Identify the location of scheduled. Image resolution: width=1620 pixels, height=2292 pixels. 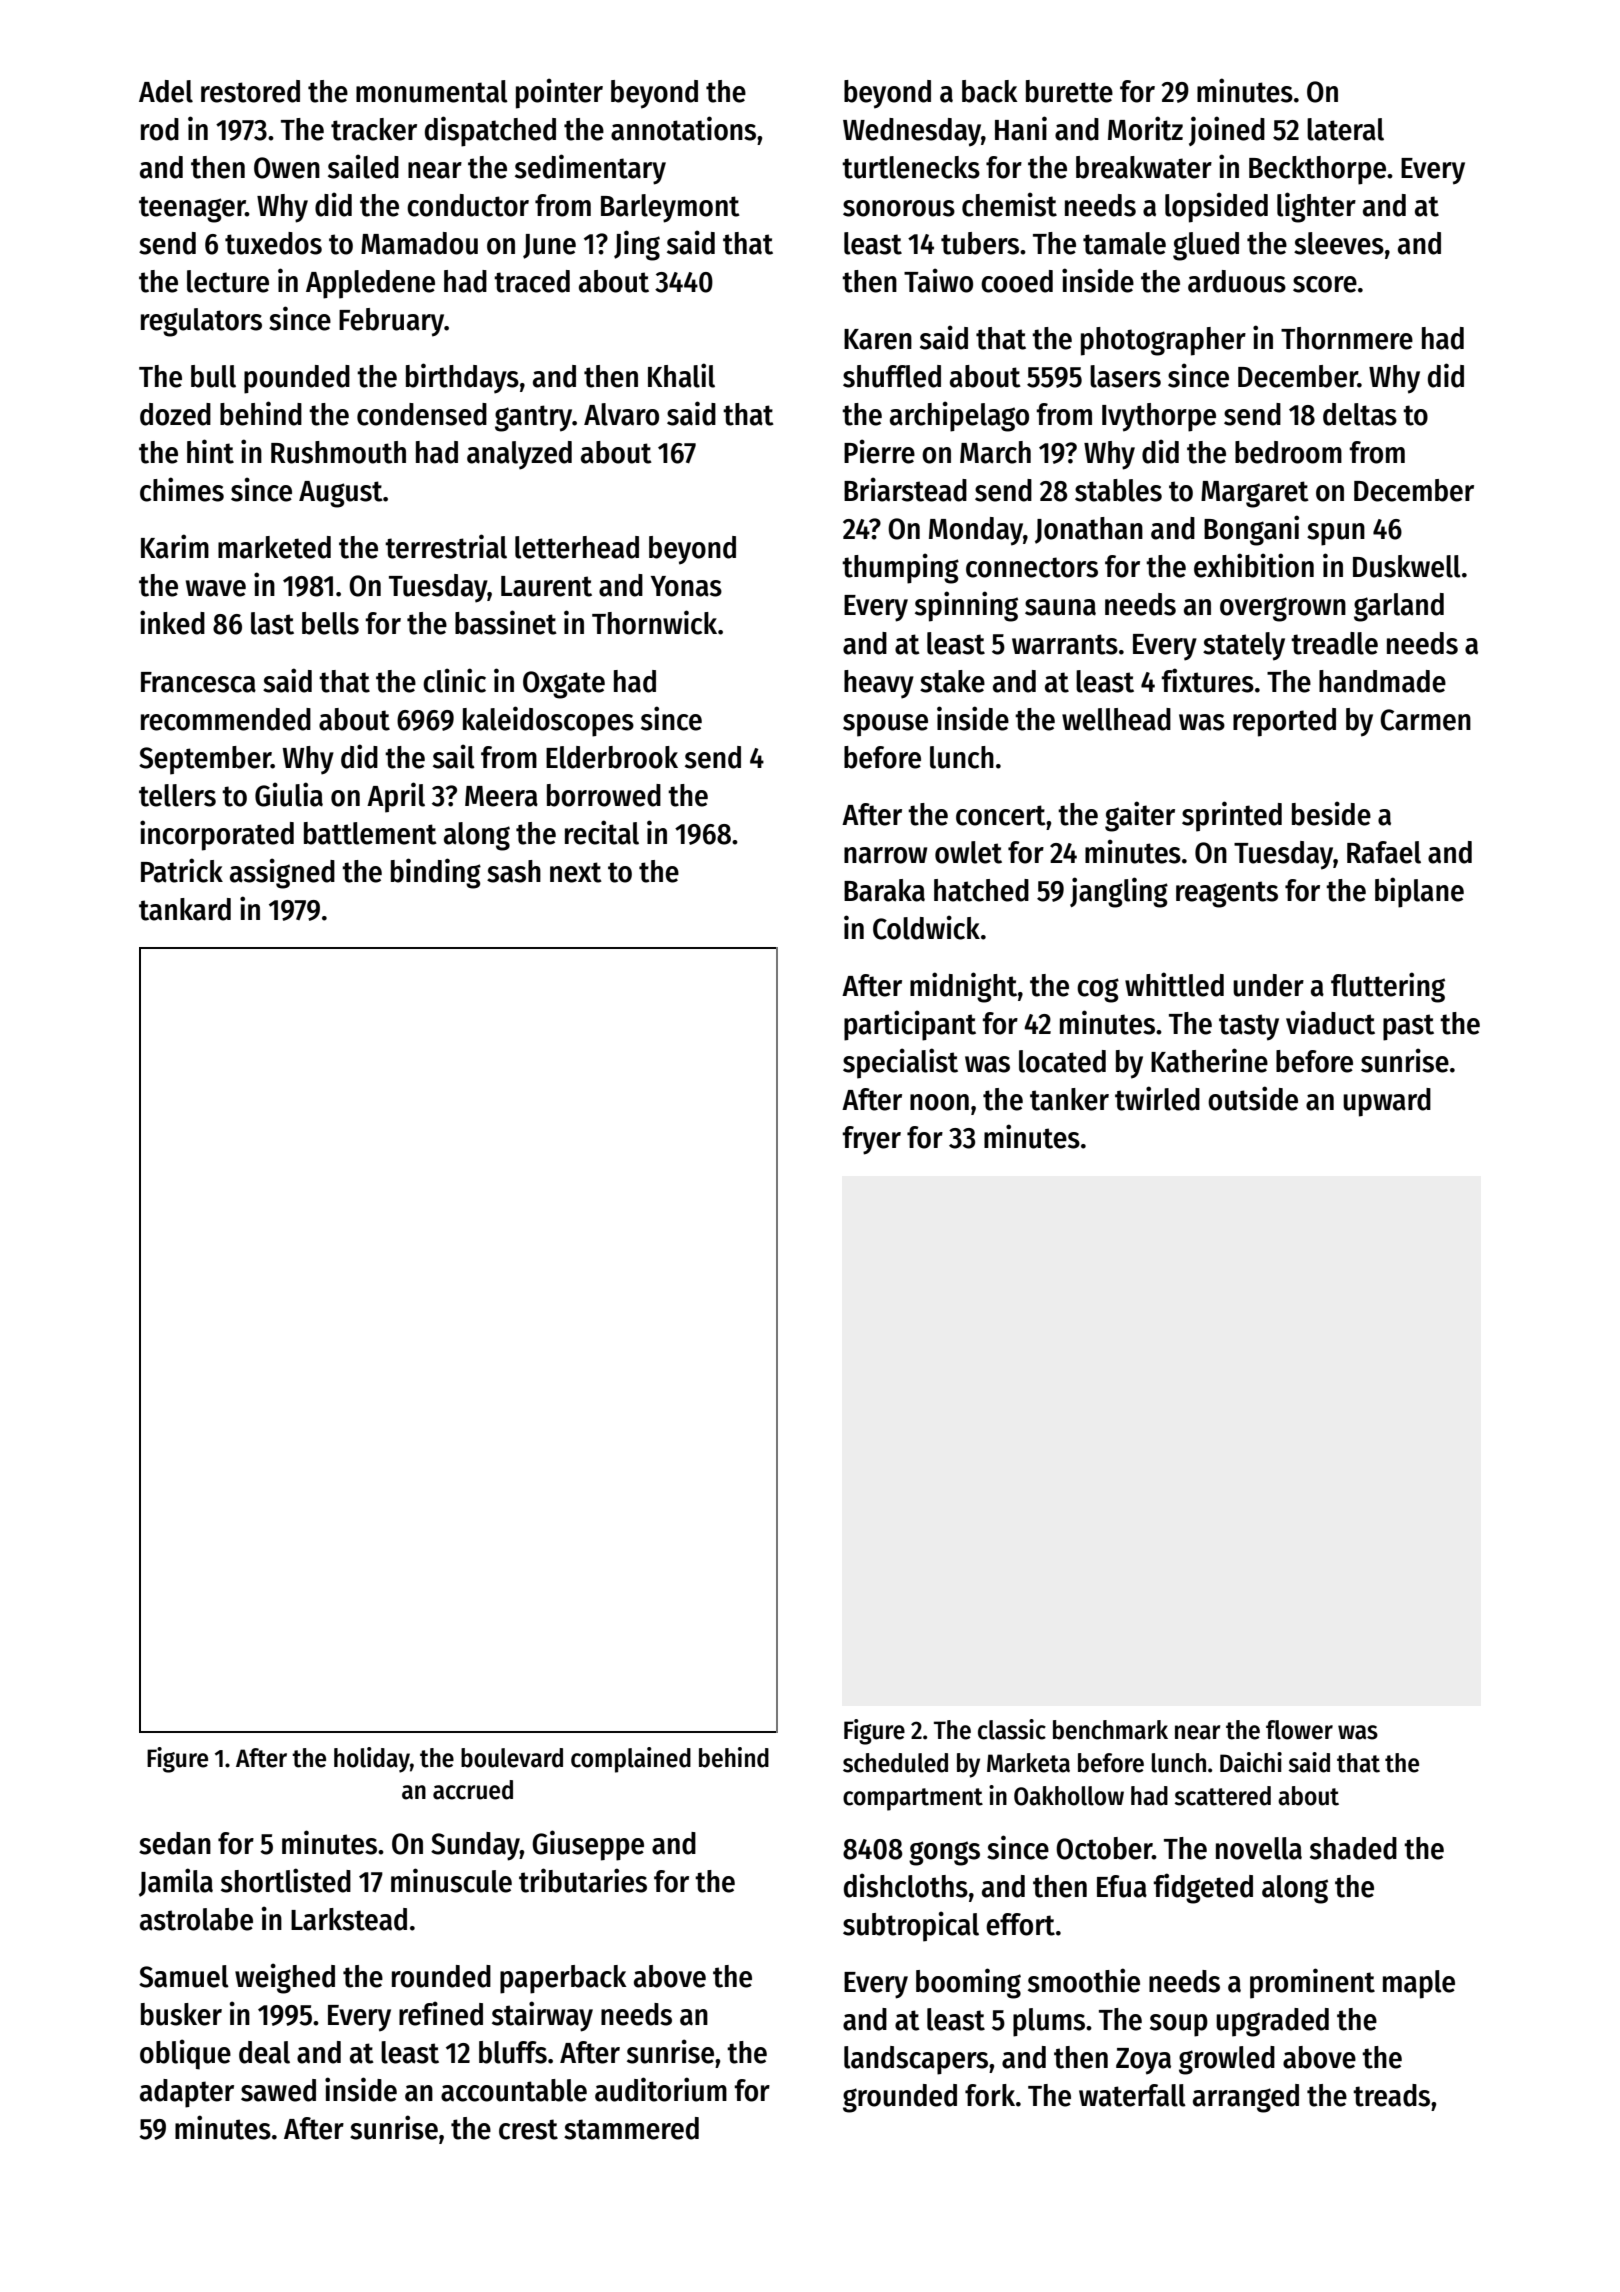
(895, 1763).
